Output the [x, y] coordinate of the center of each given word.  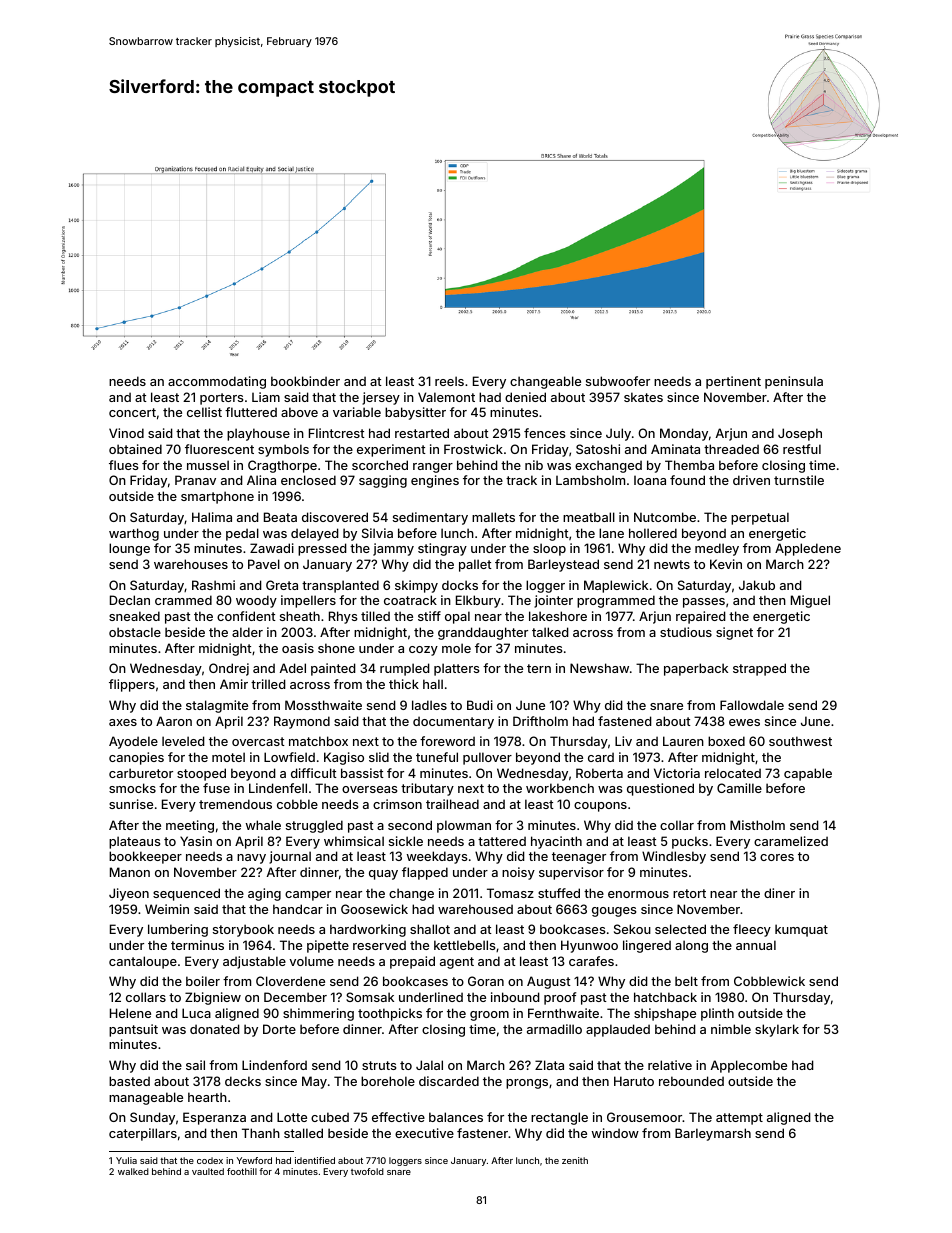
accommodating [217, 382]
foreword [447, 741]
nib [534, 465]
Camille [739, 788]
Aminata [675, 449]
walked [133, 1171]
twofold [367, 1171]
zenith [575, 1160]
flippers [132, 685]
